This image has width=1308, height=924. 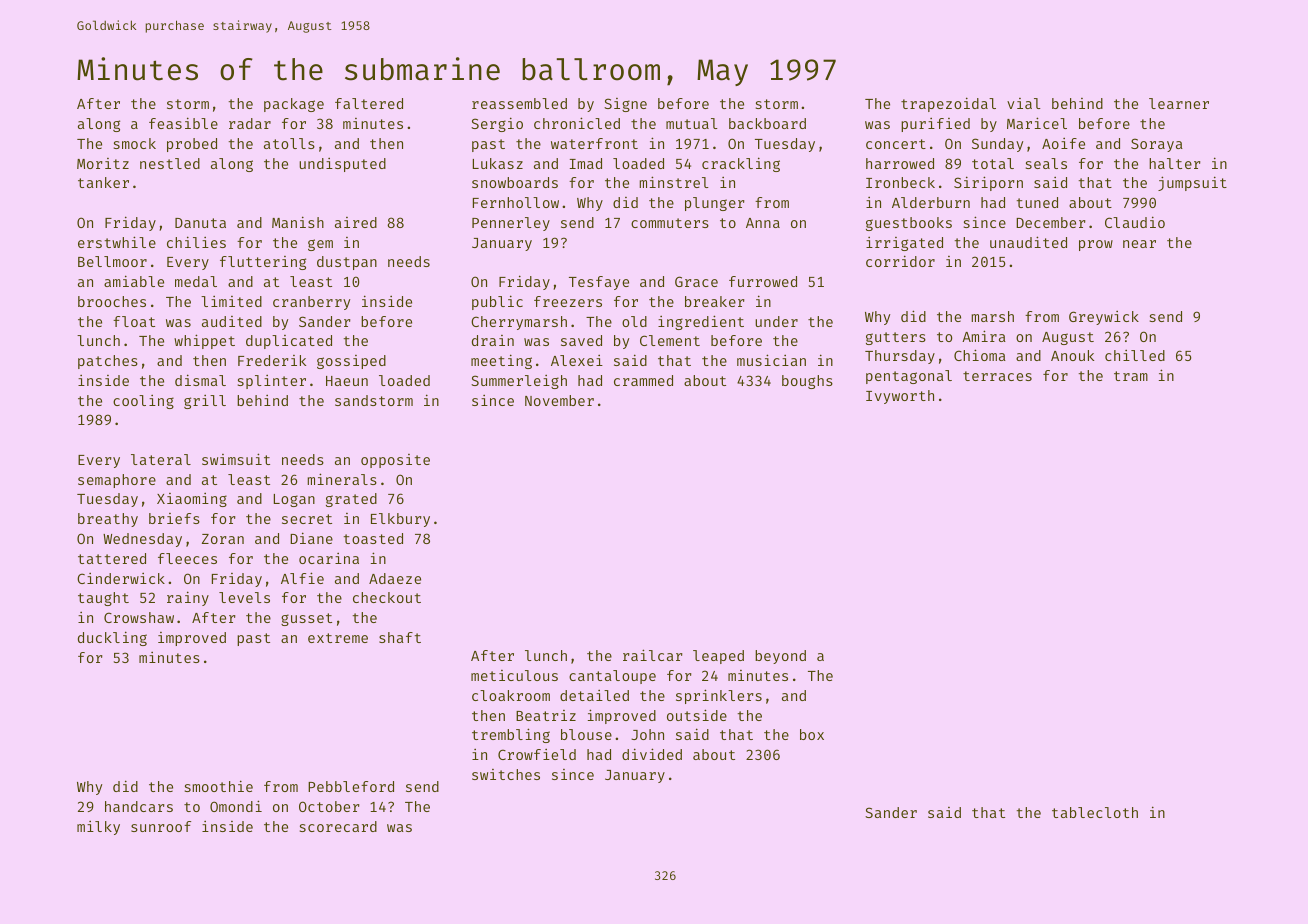 What do you see at coordinates (187, 558) in the image?
I see `fleeces` at bounding box center [187, 558].
